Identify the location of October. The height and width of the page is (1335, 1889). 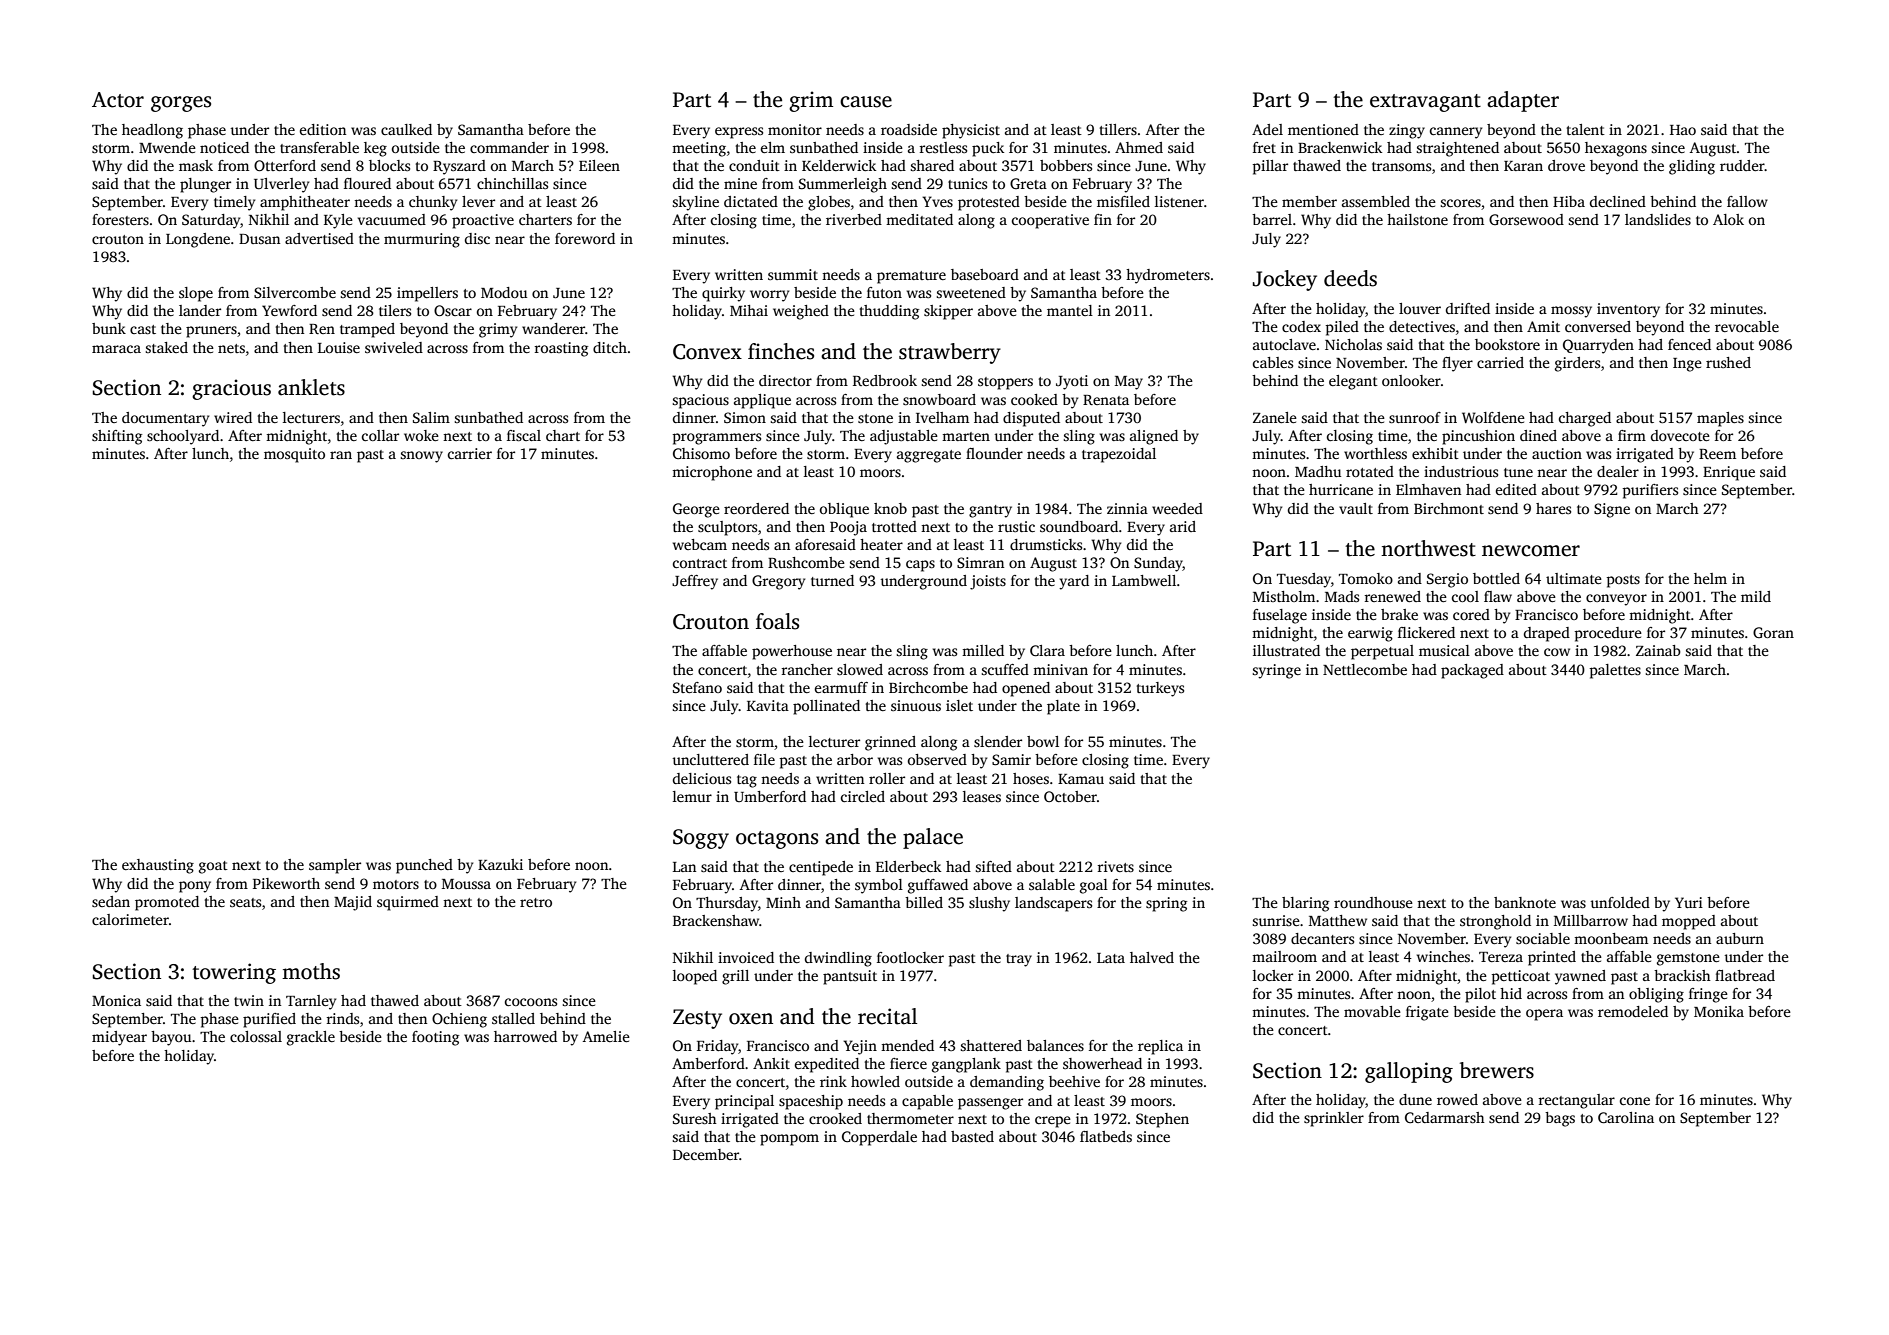
(1070, 796).
